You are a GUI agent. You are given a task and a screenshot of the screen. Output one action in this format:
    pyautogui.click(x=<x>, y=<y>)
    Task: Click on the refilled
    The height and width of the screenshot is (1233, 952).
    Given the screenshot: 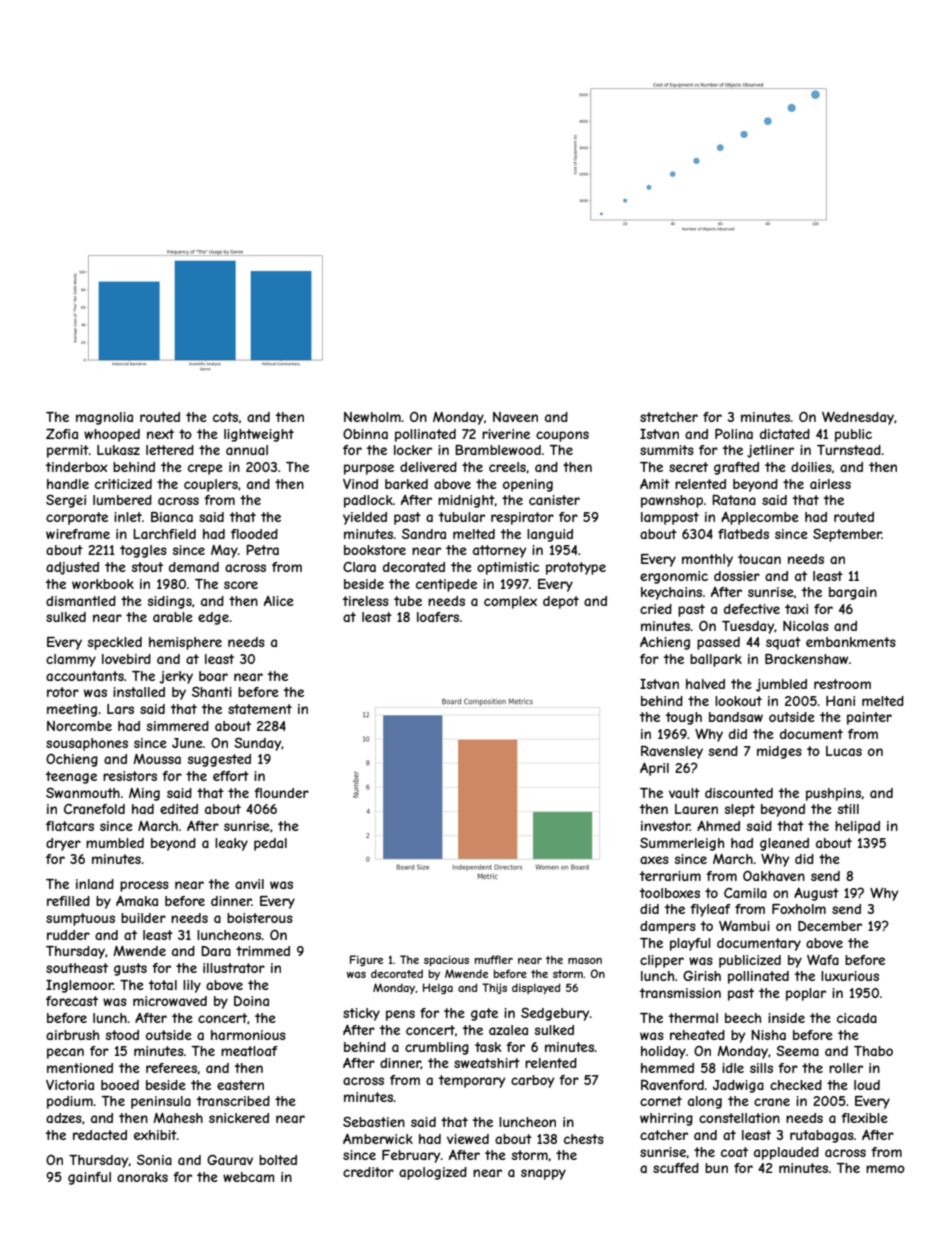 What is the action you would take?
    pyautogui.click(x=68, y=901)
